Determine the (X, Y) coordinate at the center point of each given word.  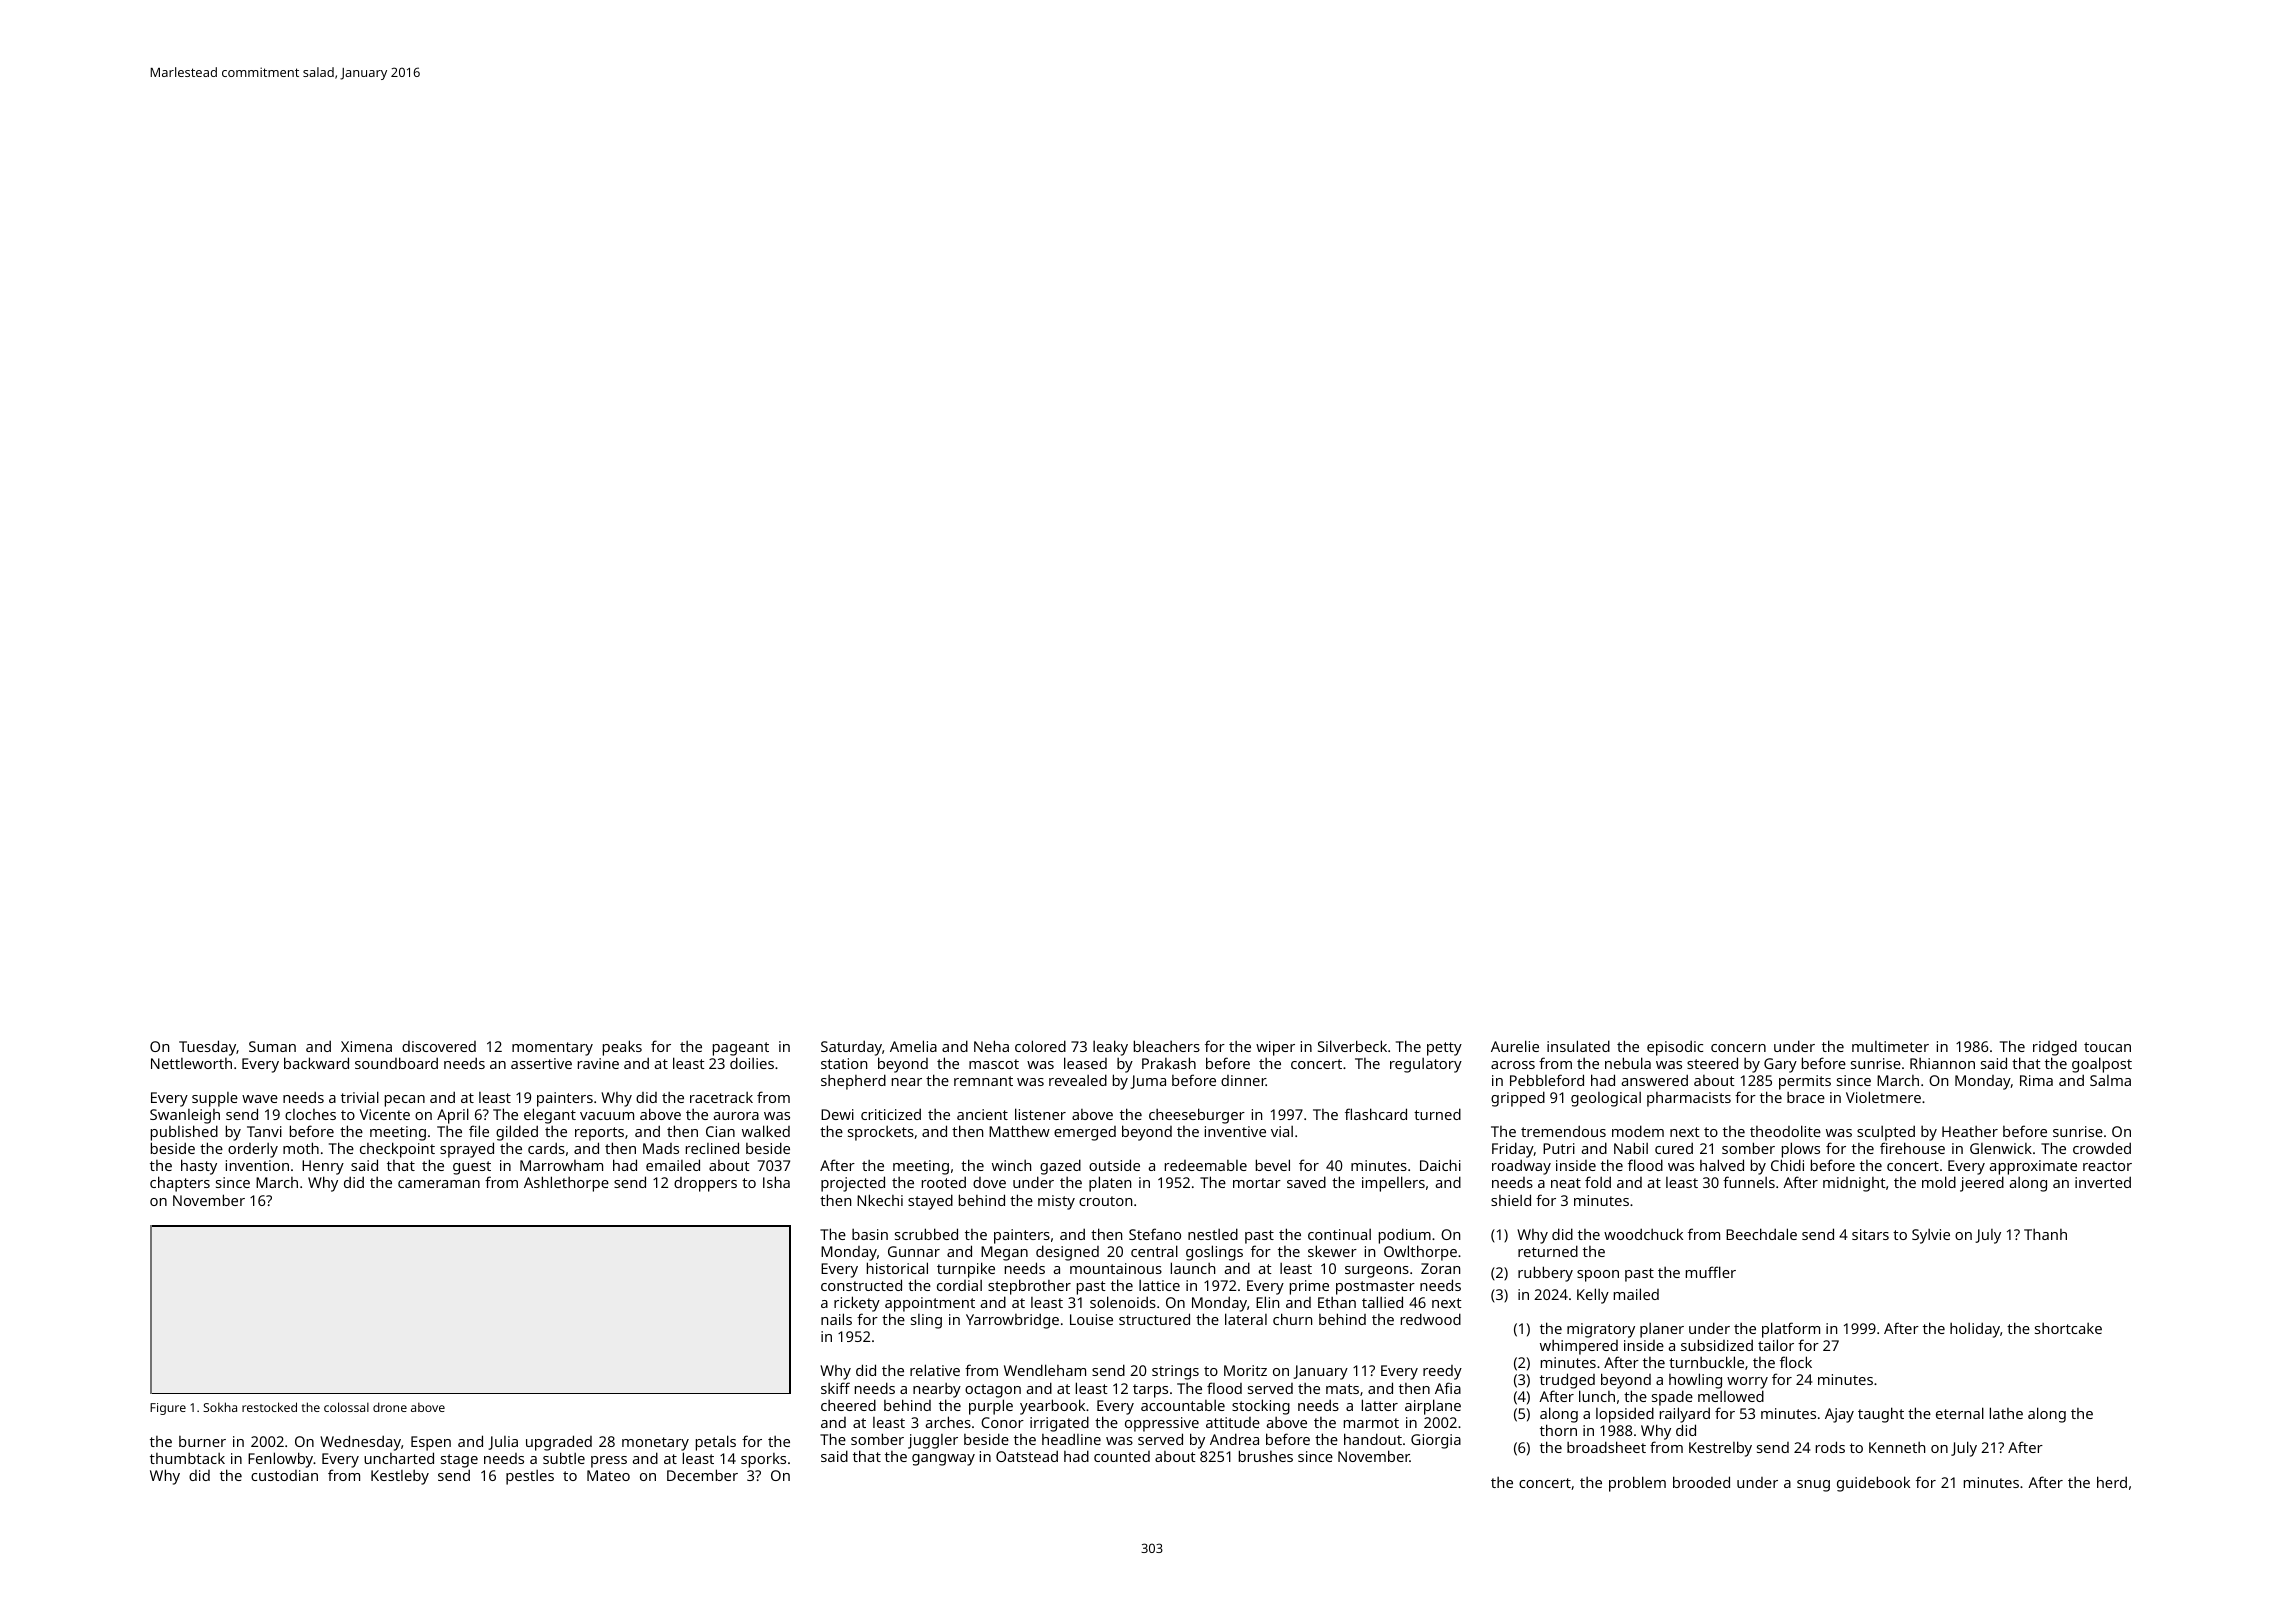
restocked (269, 1407)
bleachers (1167, 1046)
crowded (2102, 1148)
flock (1796, 1362)
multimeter (1890, 1046)
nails (836, 1319)
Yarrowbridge (1012, 1321)
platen (1110, 1184)
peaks (622, 1048)
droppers (705, 1184)
